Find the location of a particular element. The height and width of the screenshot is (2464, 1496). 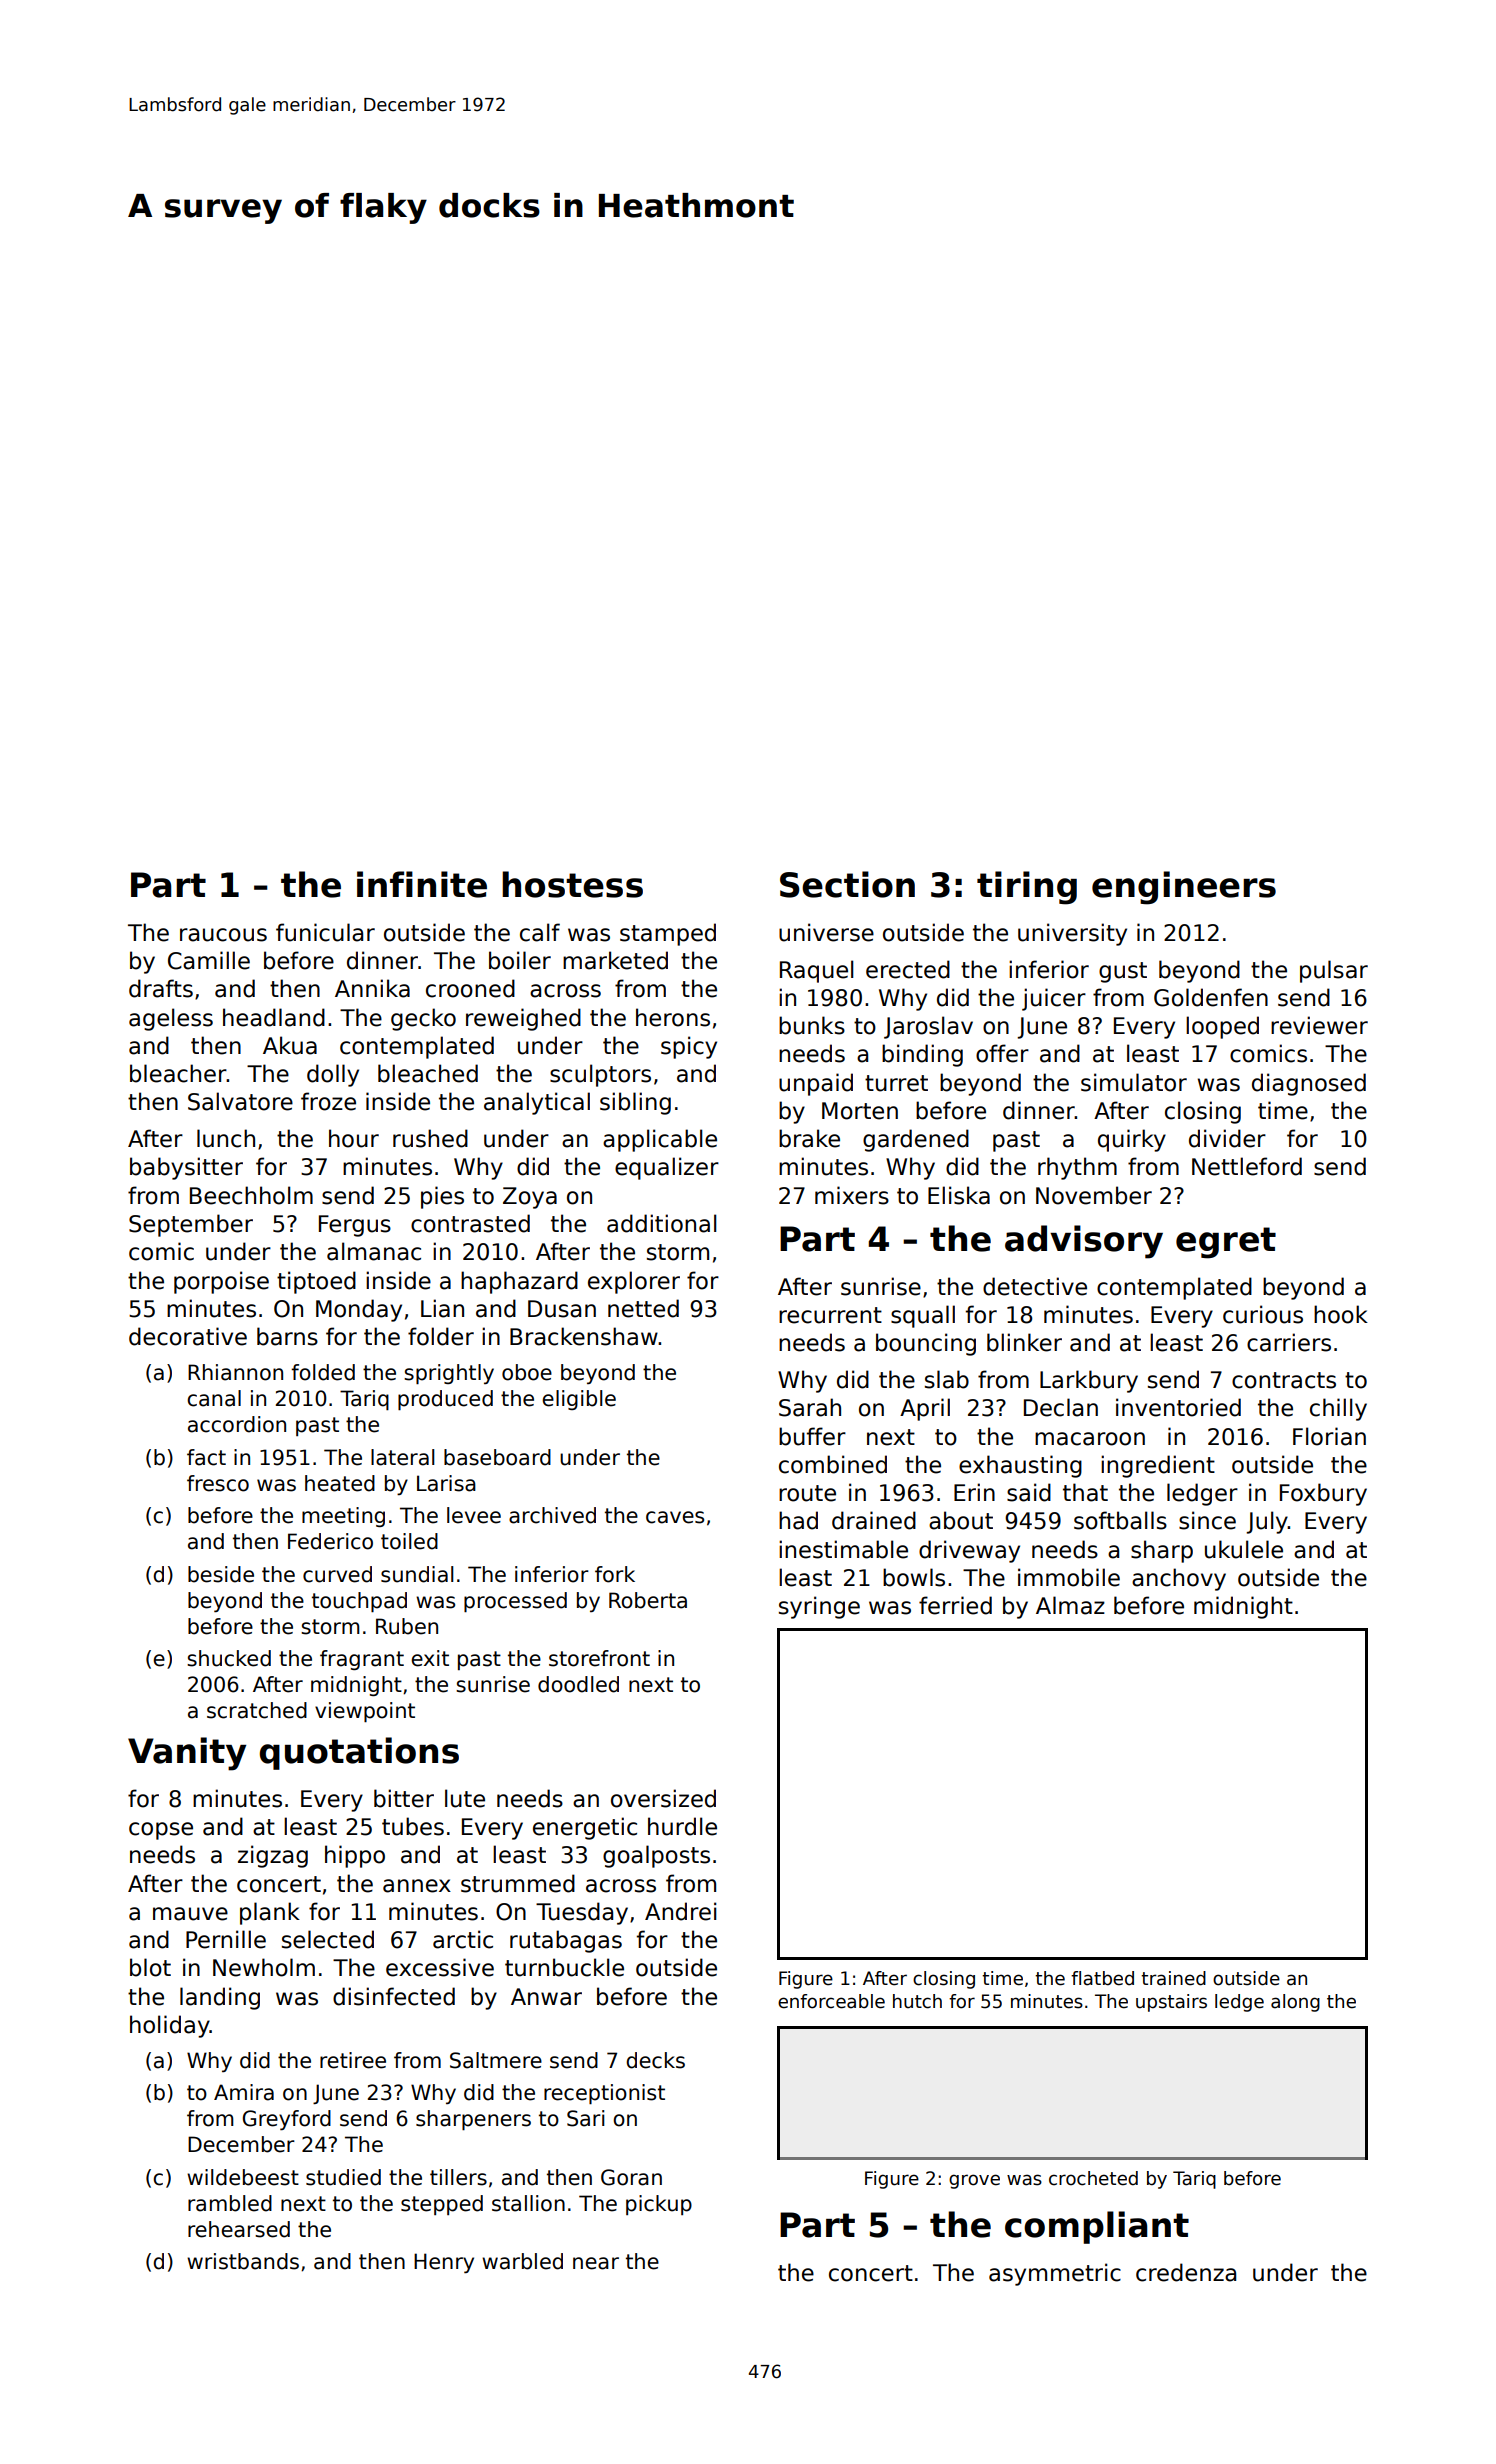

Roberta is located at coordinates (648, 1600).
